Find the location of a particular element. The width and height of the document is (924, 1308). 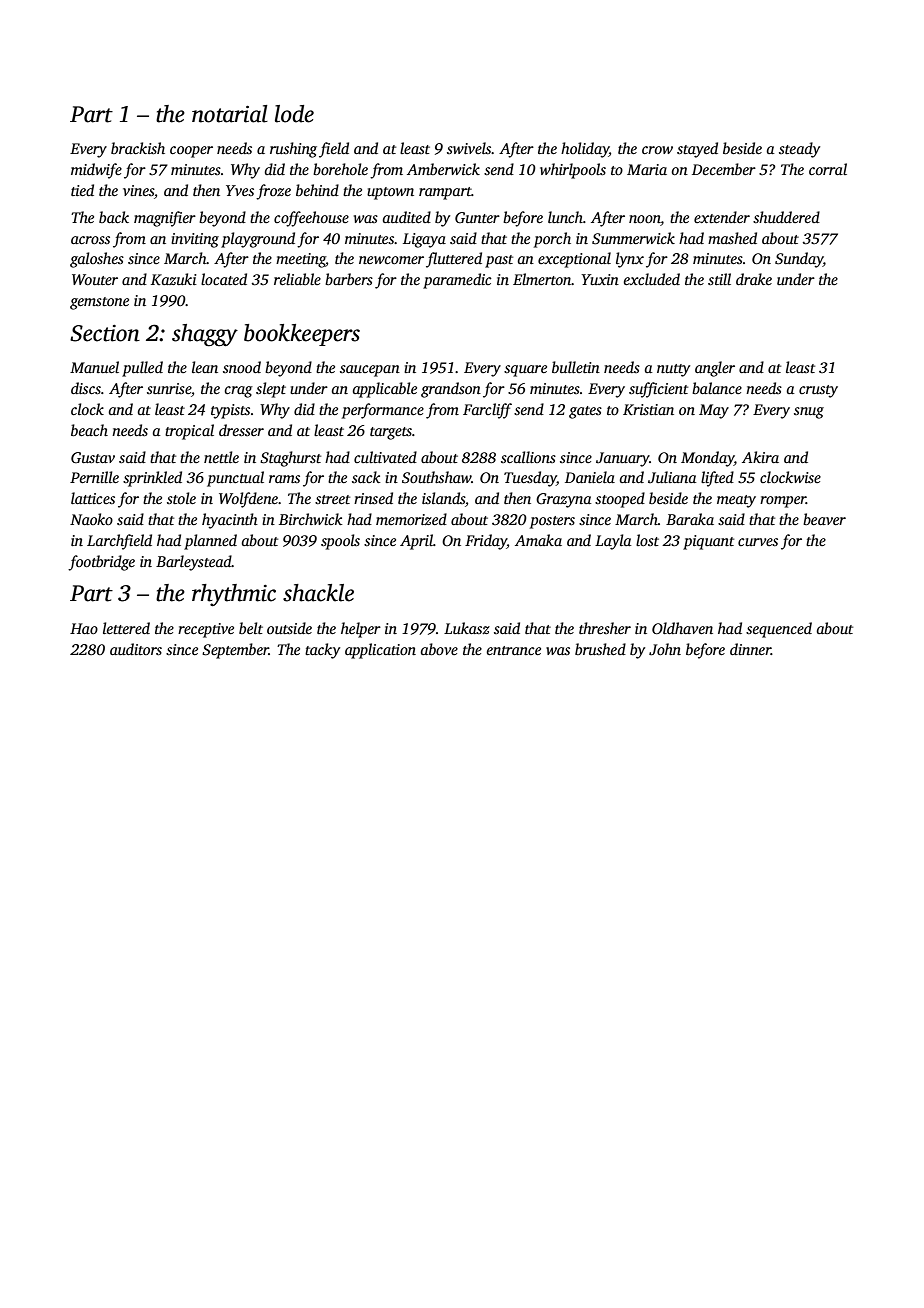

footbridge is located at coordinates (101, 563).
